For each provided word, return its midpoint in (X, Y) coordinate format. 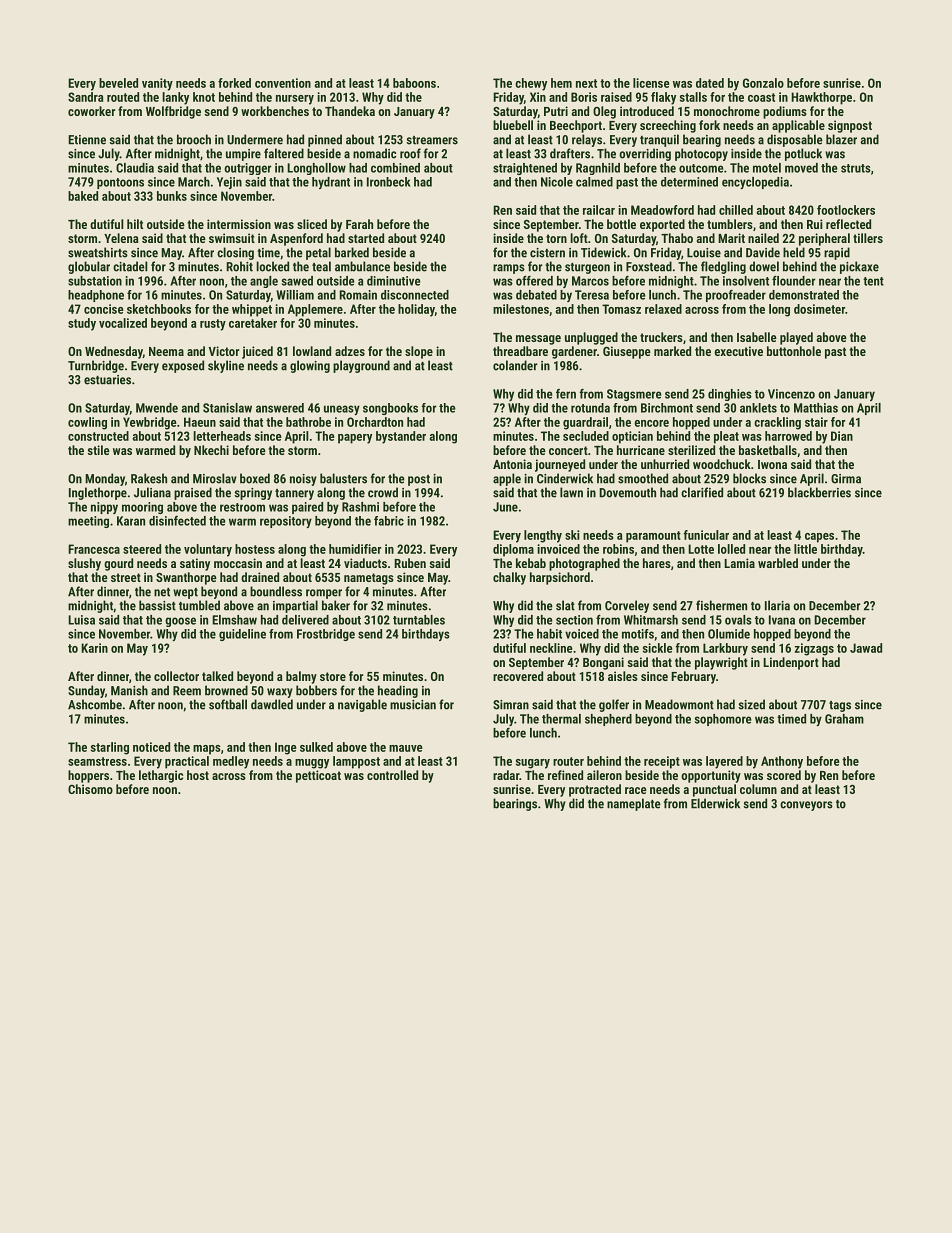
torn (556, 238)
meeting (88, 522)
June (505, 507)
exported (662, 225)
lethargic (161, 776)
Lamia (739, 563)
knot (204, 97)
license (651, 83)
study (82, 324)
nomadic (375, 153)
